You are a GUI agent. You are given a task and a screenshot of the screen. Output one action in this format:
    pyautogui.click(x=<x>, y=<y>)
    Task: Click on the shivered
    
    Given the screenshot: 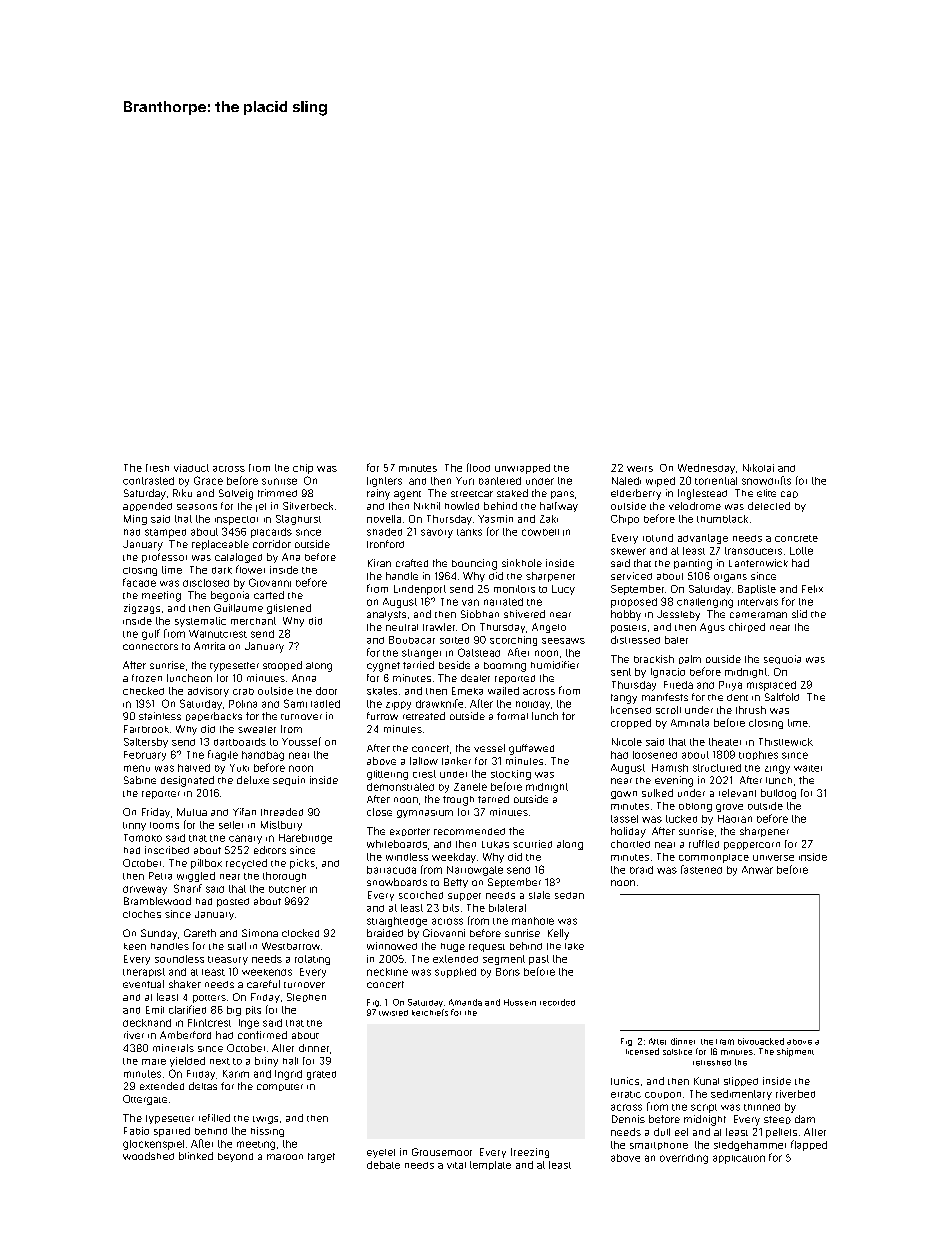 What is the action you would take?
    pyautogui.click(x=524, y=614)
